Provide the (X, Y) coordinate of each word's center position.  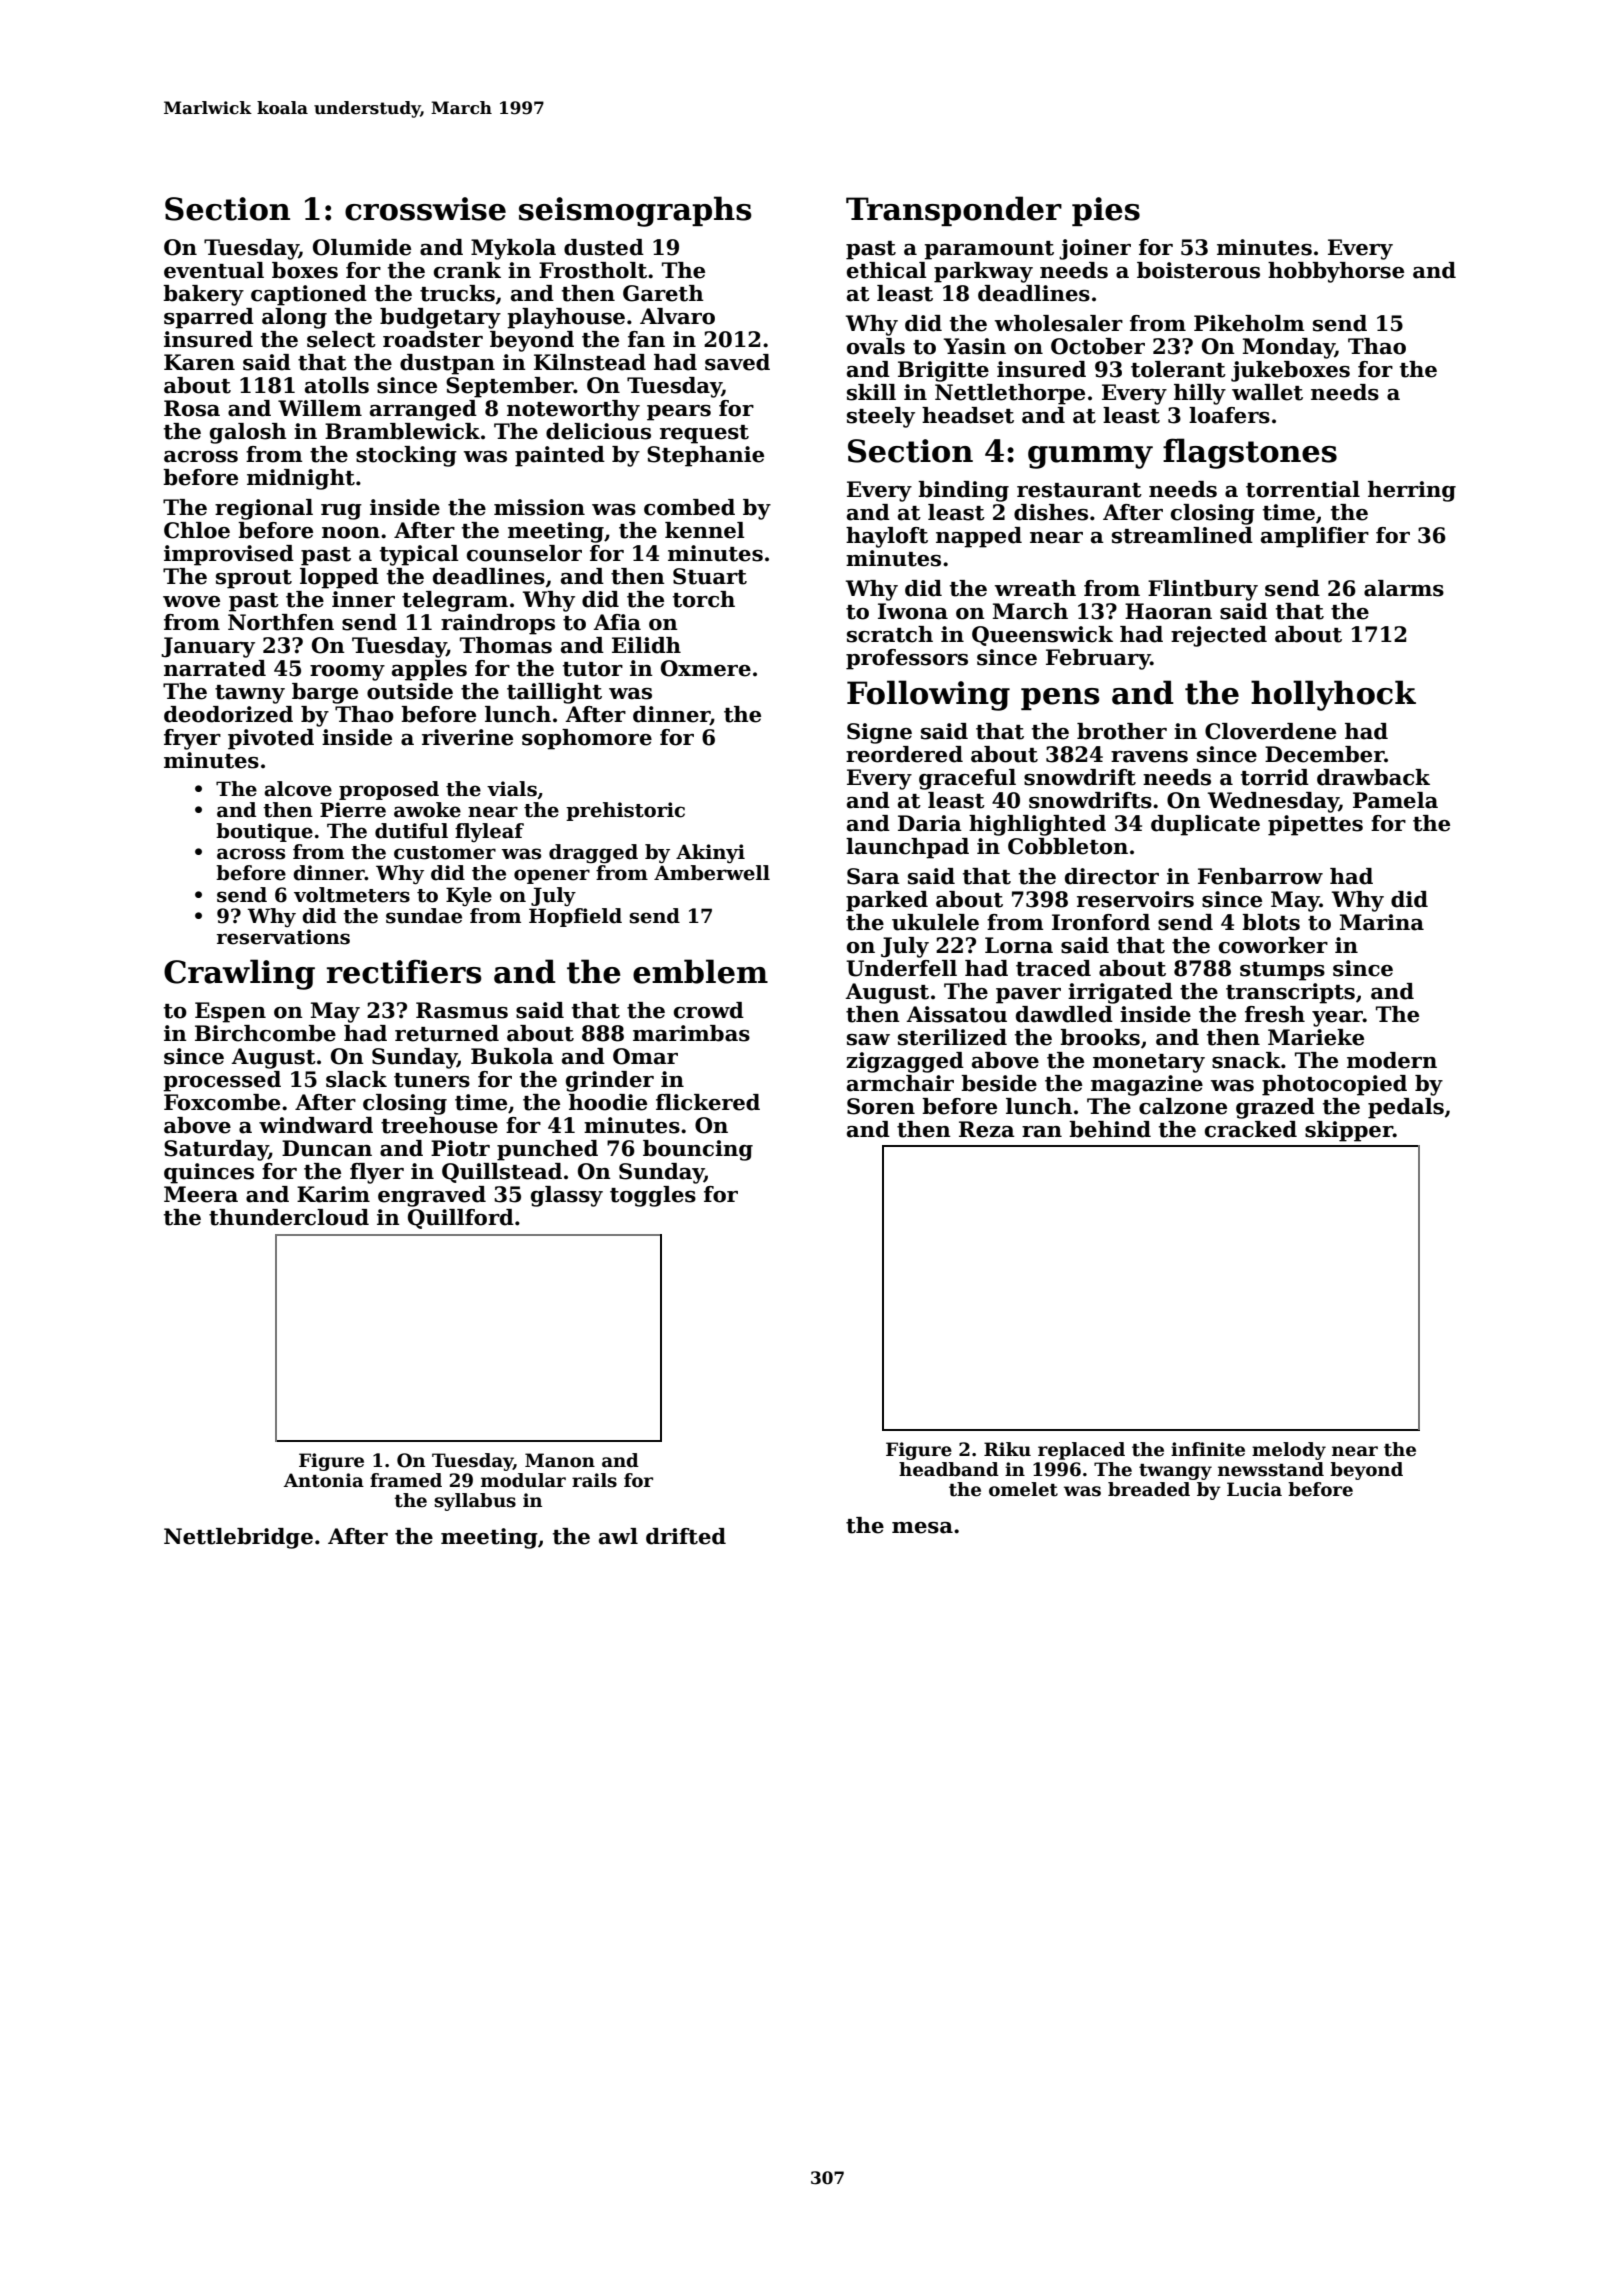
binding (963, 491)
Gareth (663, 293)
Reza (987, 1129)
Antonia (324, 1480)
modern (1392, 1060)
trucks (457, 293)
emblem (700, 971)
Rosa (192, 408)
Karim (333, 1194)
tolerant (1178, 369)
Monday (1289, 348)
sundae (424, 916)
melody (1289, 1451)
